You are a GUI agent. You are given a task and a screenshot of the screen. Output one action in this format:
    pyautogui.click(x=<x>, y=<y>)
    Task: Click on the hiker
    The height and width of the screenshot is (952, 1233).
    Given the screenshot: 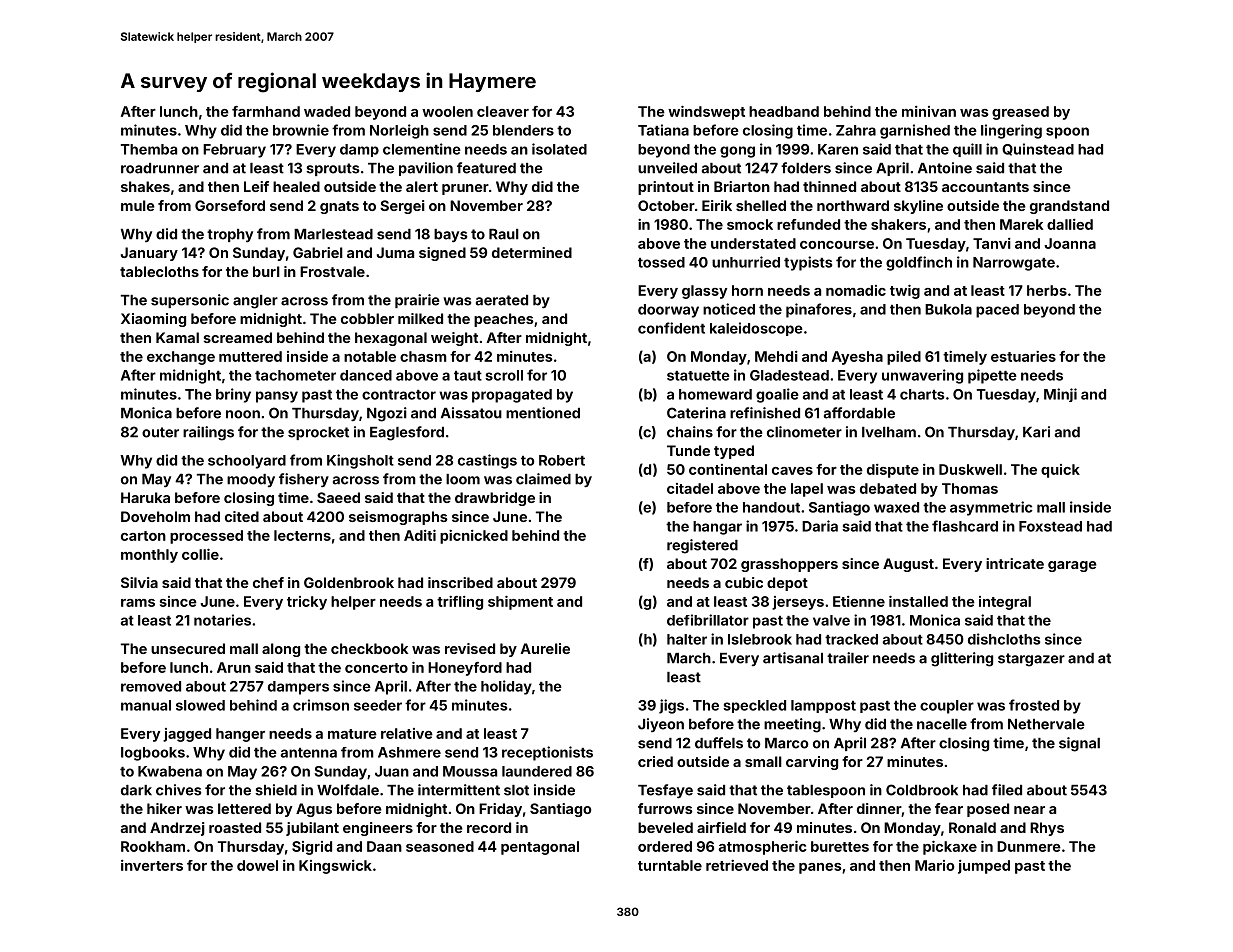 What is the action you would take?
    pyautogui.click(x=164, y=808)
